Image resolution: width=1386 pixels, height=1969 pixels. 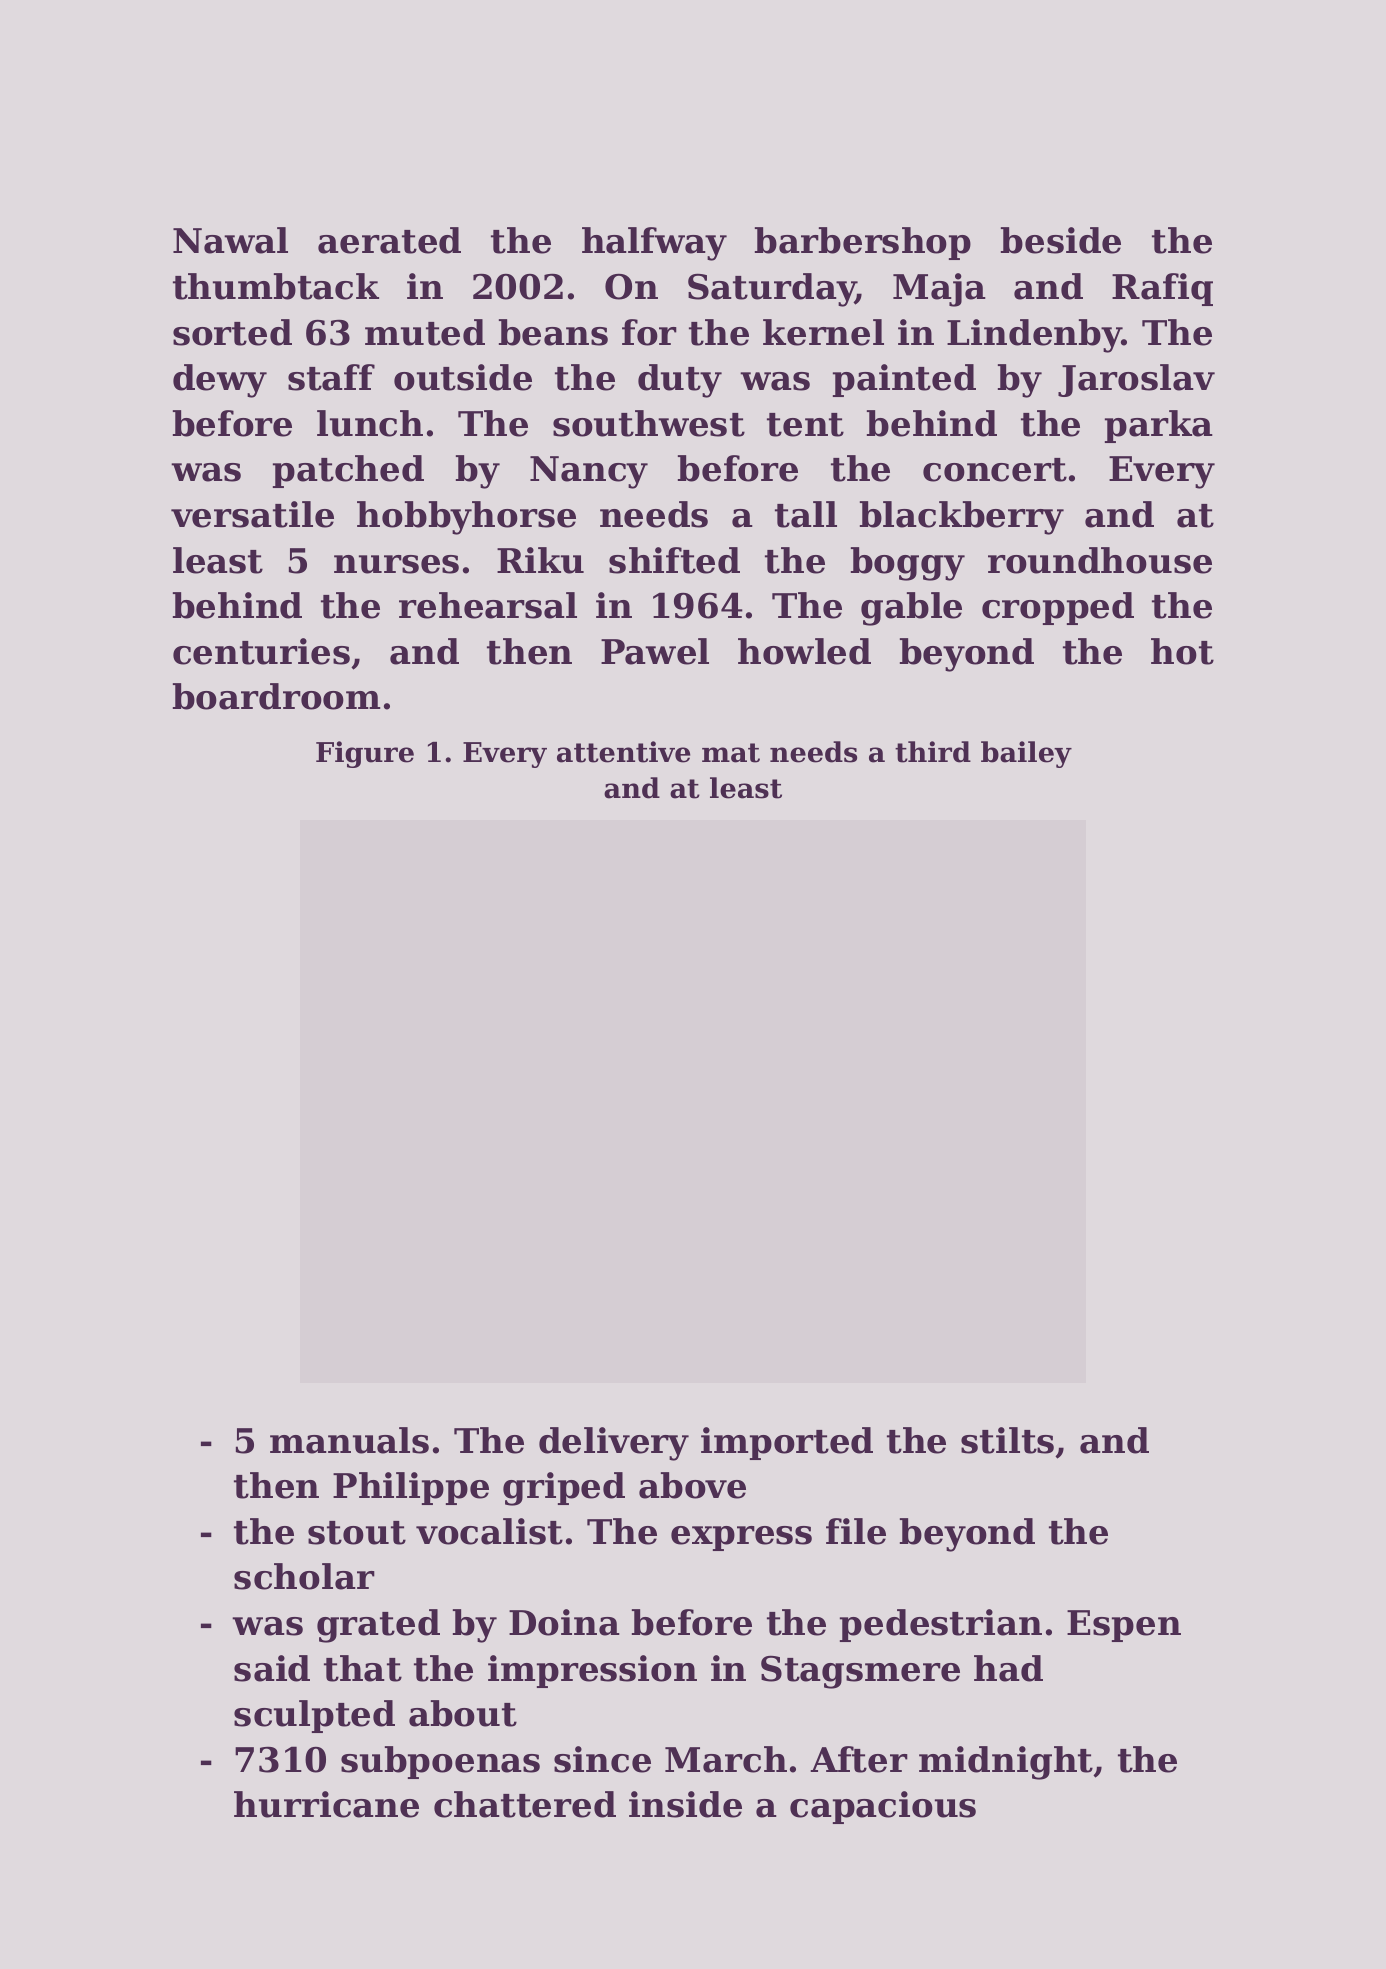 I want to click on hurricane, so click(x=326, y=1804).
